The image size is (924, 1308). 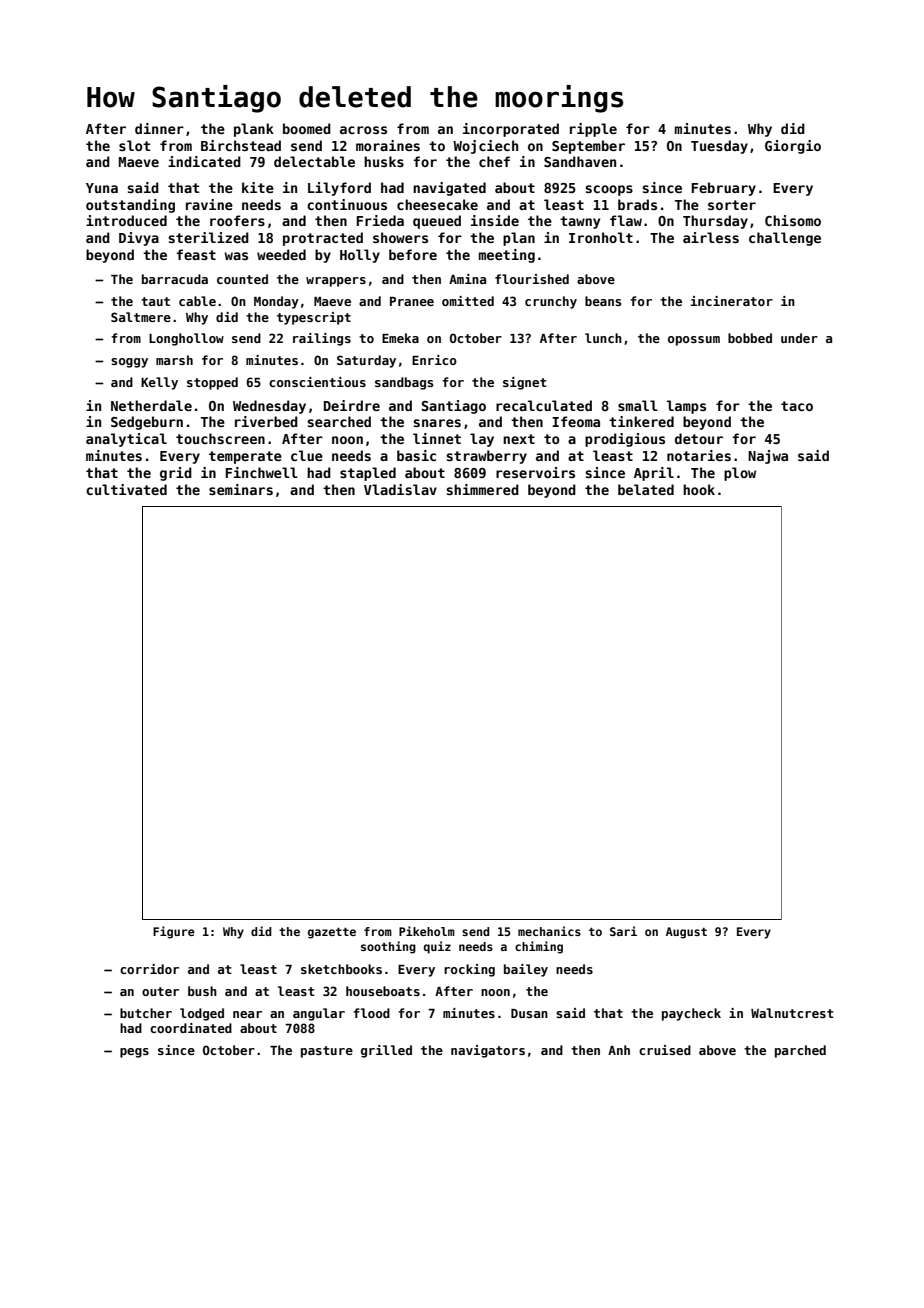 What do you see at coordinates (699, 489) in the screenshot?
I see `hook` at bounding box center [699, 489].
